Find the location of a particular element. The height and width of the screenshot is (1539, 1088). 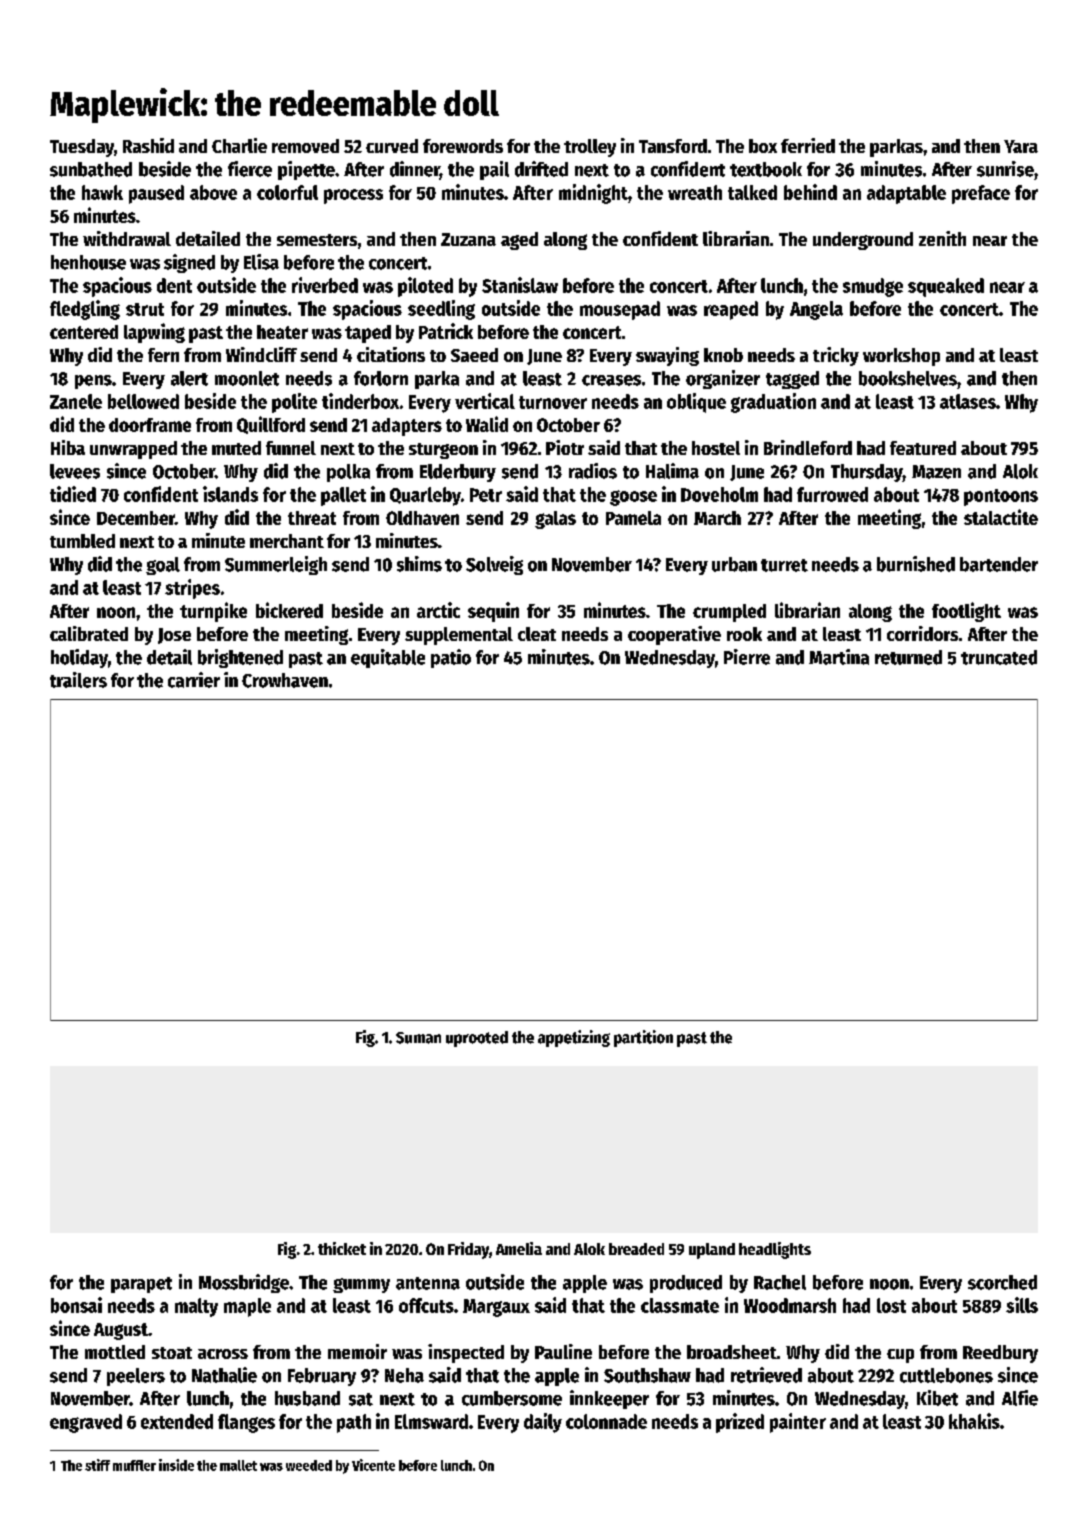

Zuzana is located at coordinates (468, 239).
